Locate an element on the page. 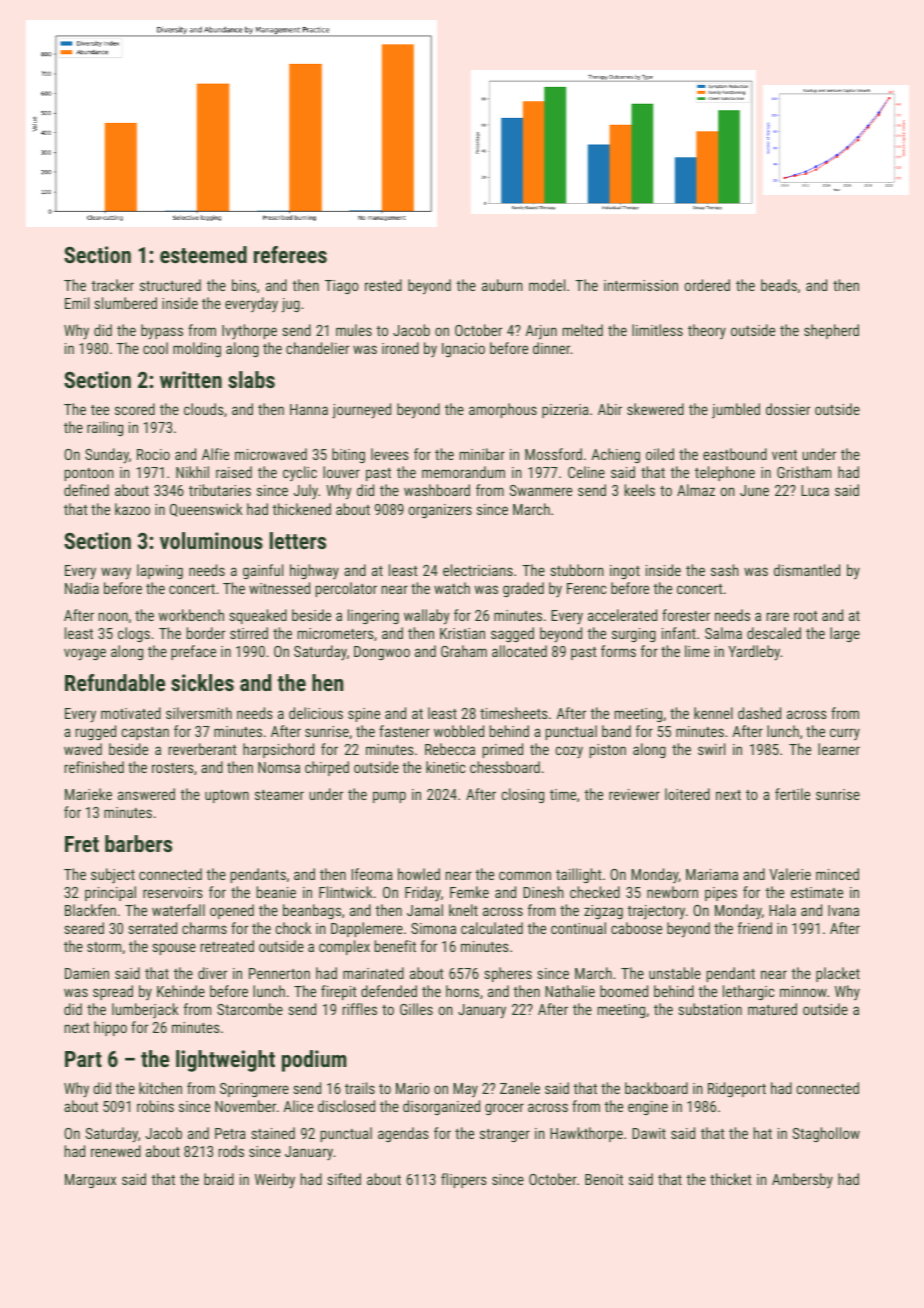 The width and height of the page is (924, 1308). sifted is located at coordinates (344, 1179).
